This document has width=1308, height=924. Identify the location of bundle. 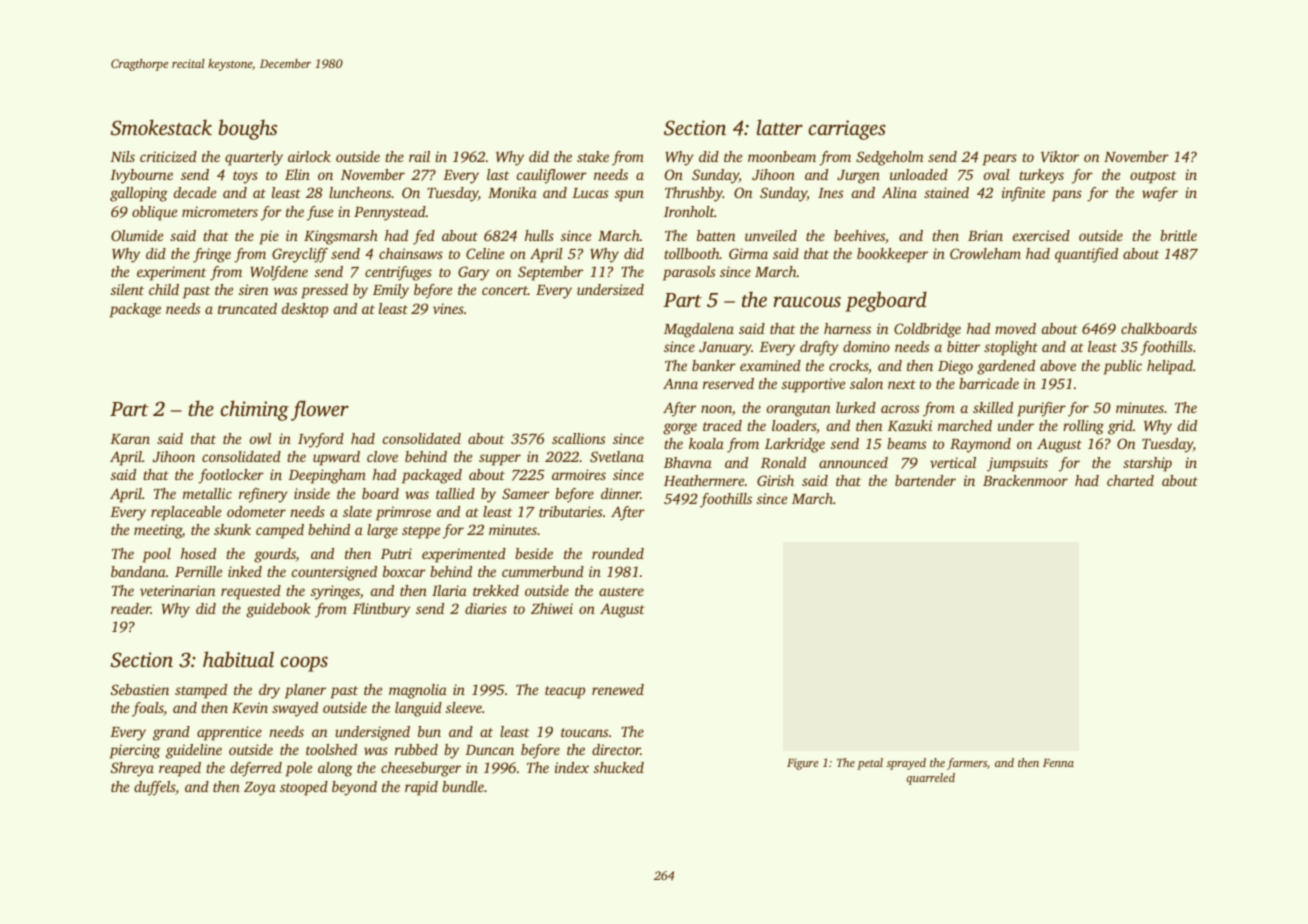
(463, 786).
